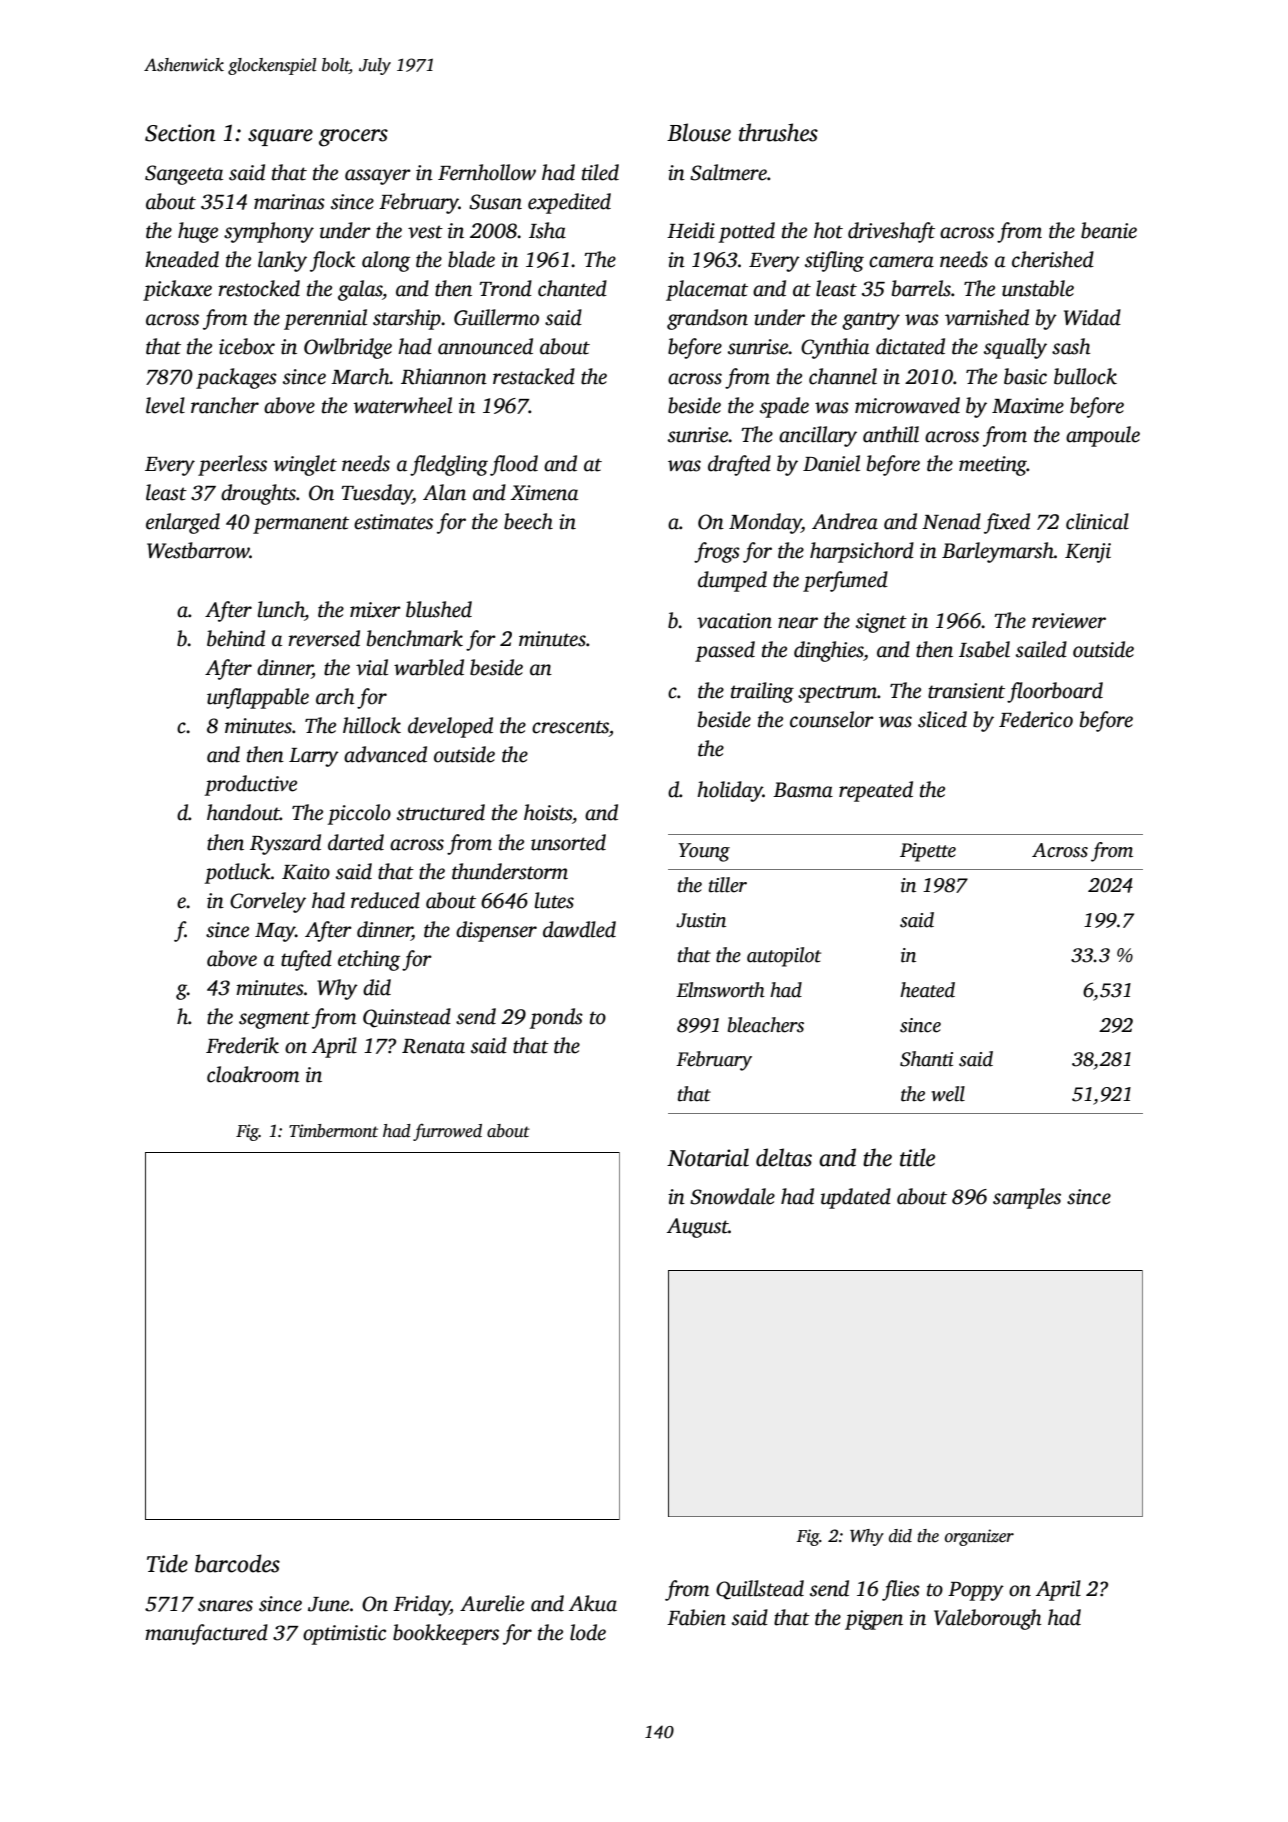 This page has height=1822, width=1288. I want to click on barcodes, so click(237, 1563).
